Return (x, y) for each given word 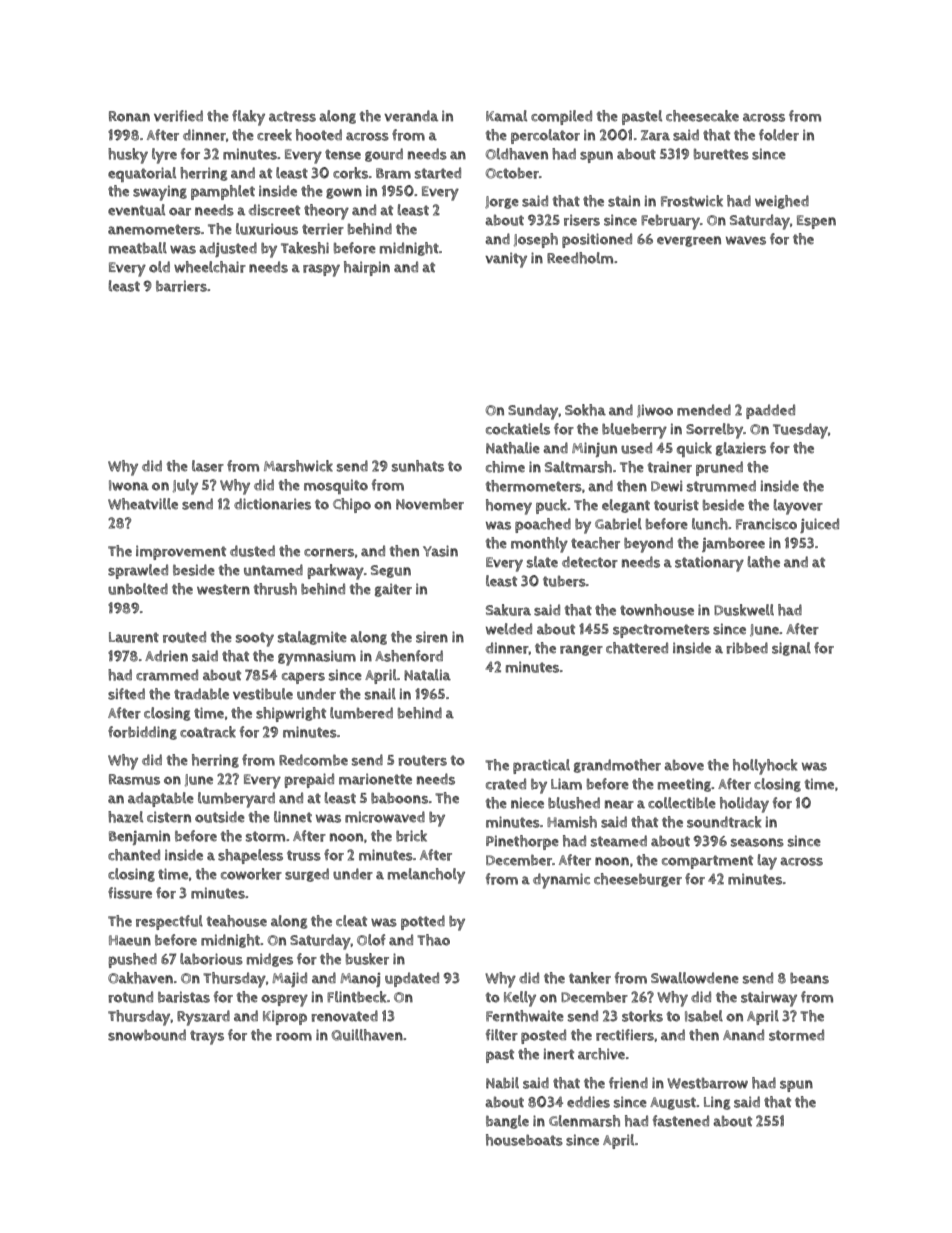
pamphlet (223, 192)
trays (207, 1037)
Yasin (440, 551)
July (185, 487)
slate (542, 562)
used (636, 448)
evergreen (689, 241)
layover (798, 507)
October (512, 173)
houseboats (524, 1140)
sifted (126, 694)
